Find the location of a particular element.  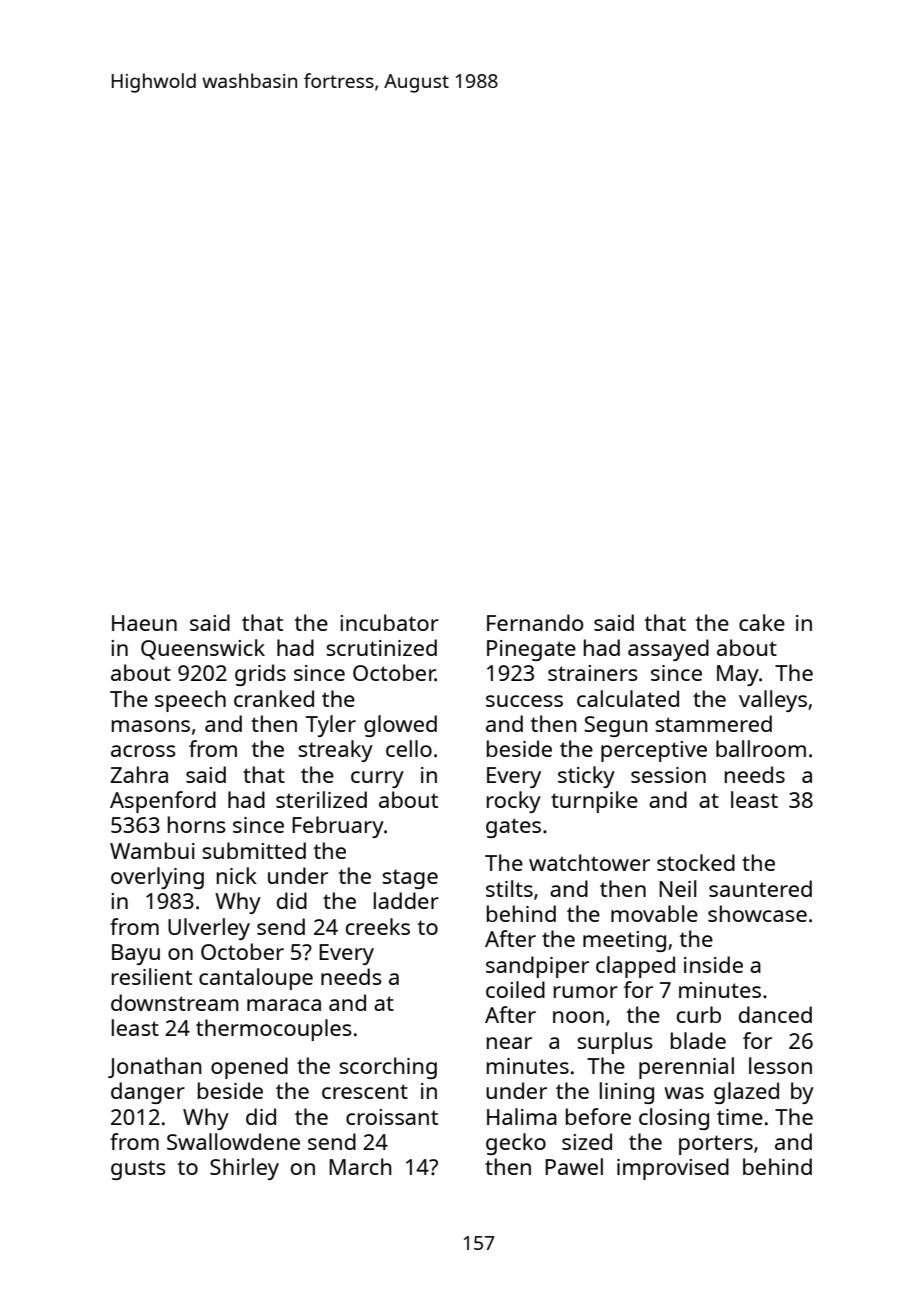

cake is located at coordinates (762, 622).
